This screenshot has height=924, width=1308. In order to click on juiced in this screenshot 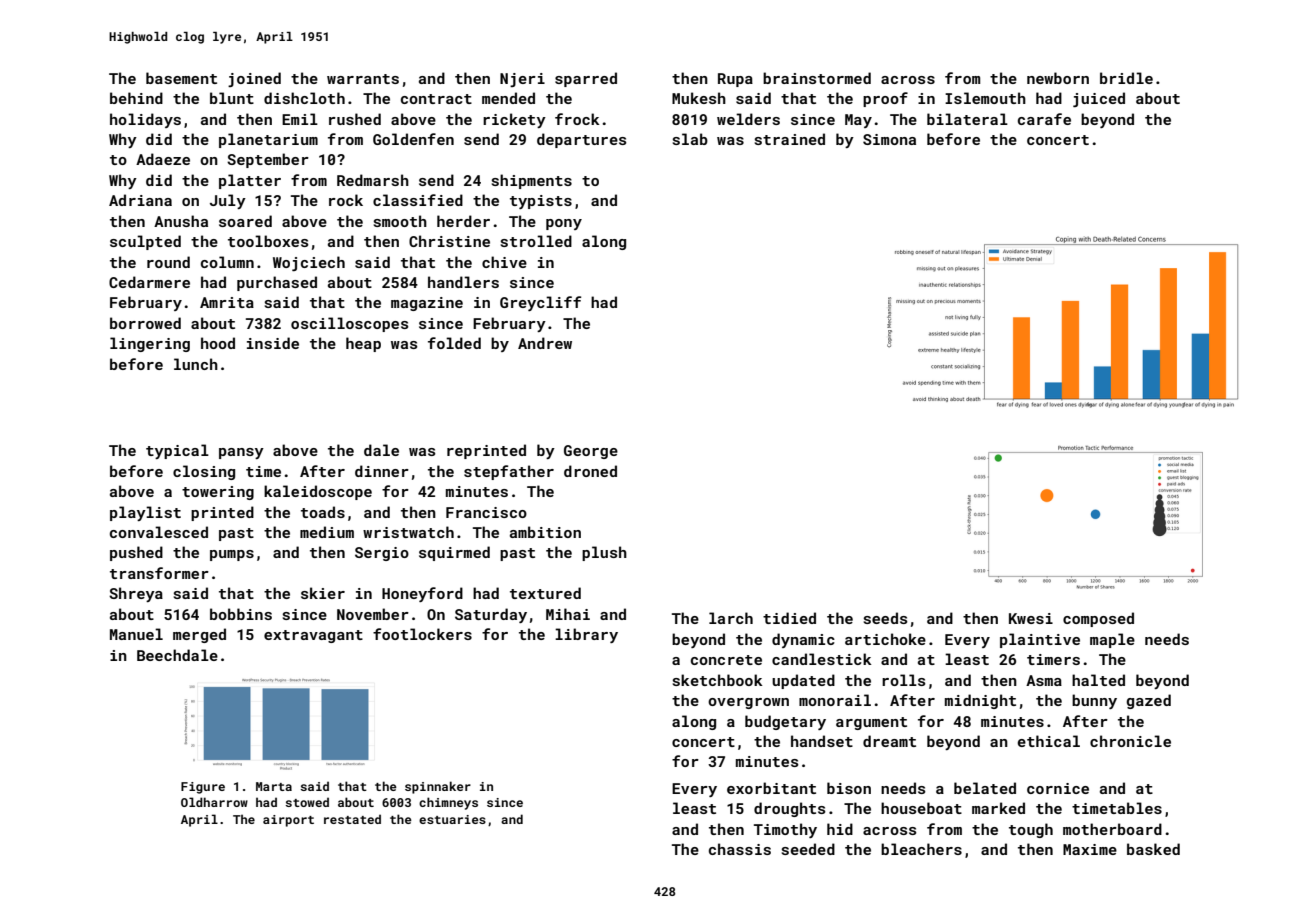, I will do `click(1099, 99)`.
